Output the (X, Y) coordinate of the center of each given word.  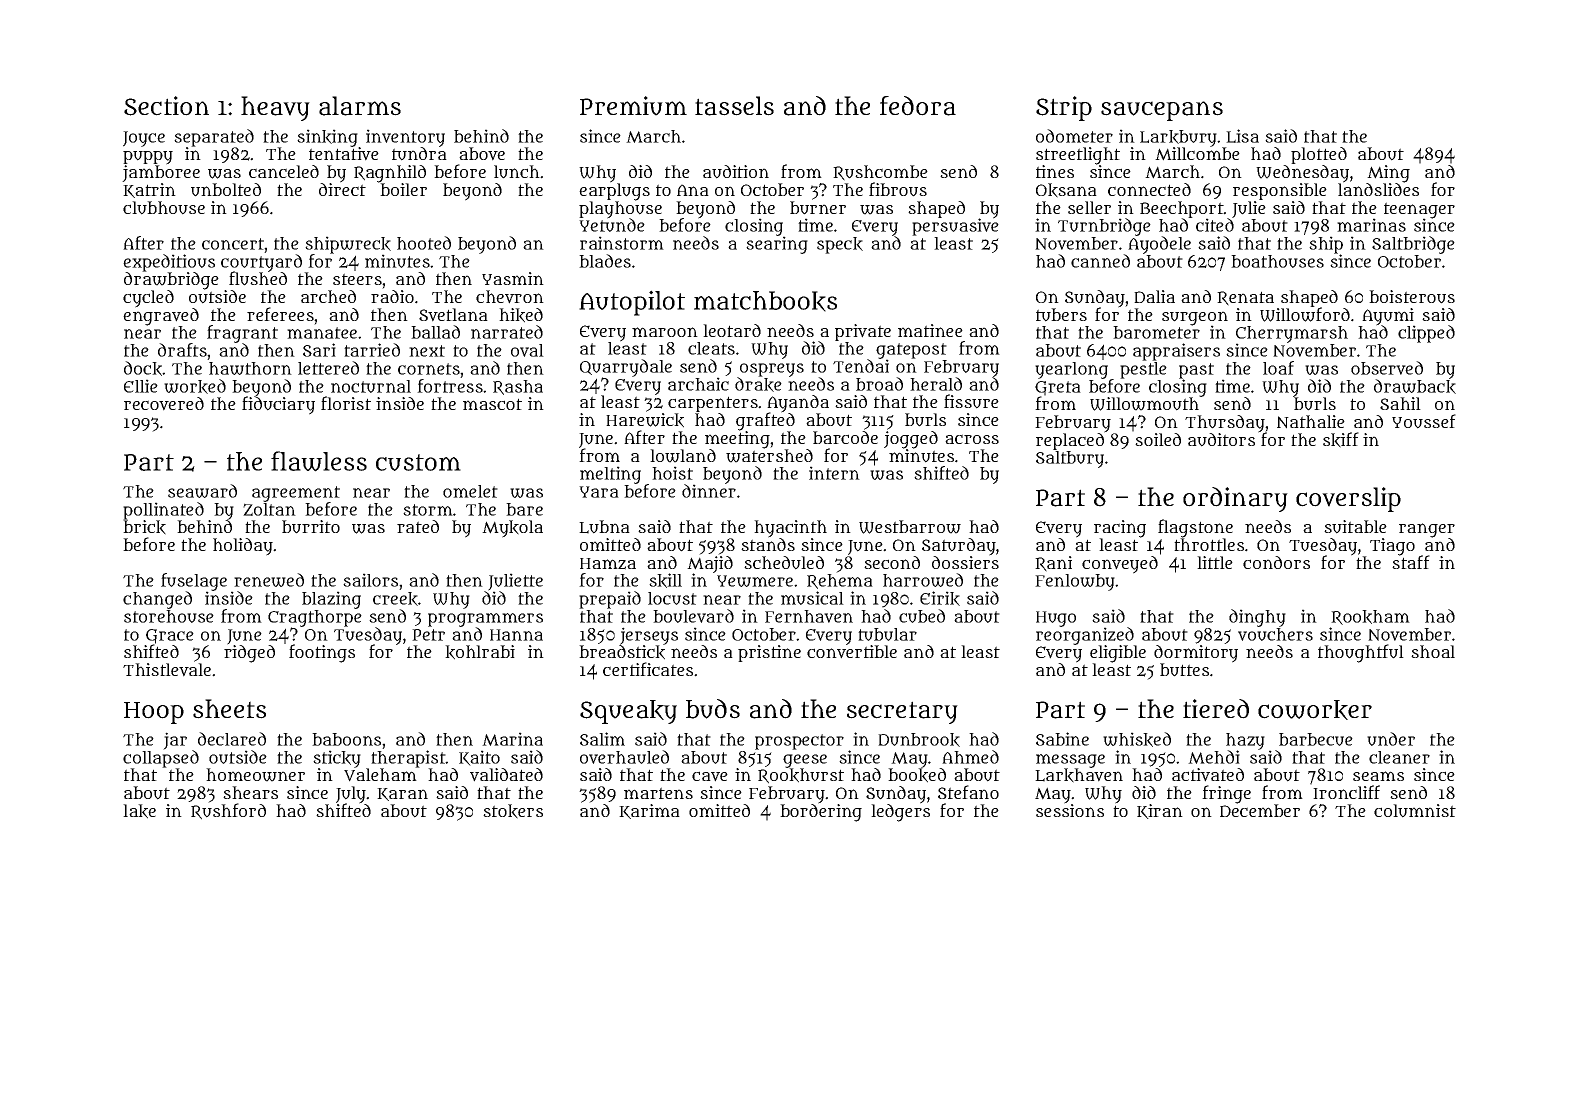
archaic (698, 384)
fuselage (194, 582)
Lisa (1242, 136)
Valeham (380, 775)
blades (605, 261)
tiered (1216, 709)
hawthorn (250, 368)
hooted (424, 243)
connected (1149, 189)
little (1215, 562)
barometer (1156, 332)
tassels (734, 106)
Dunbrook (919, 740)
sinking (327, 138)
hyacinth (790, 529)
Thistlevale (167, 670)
